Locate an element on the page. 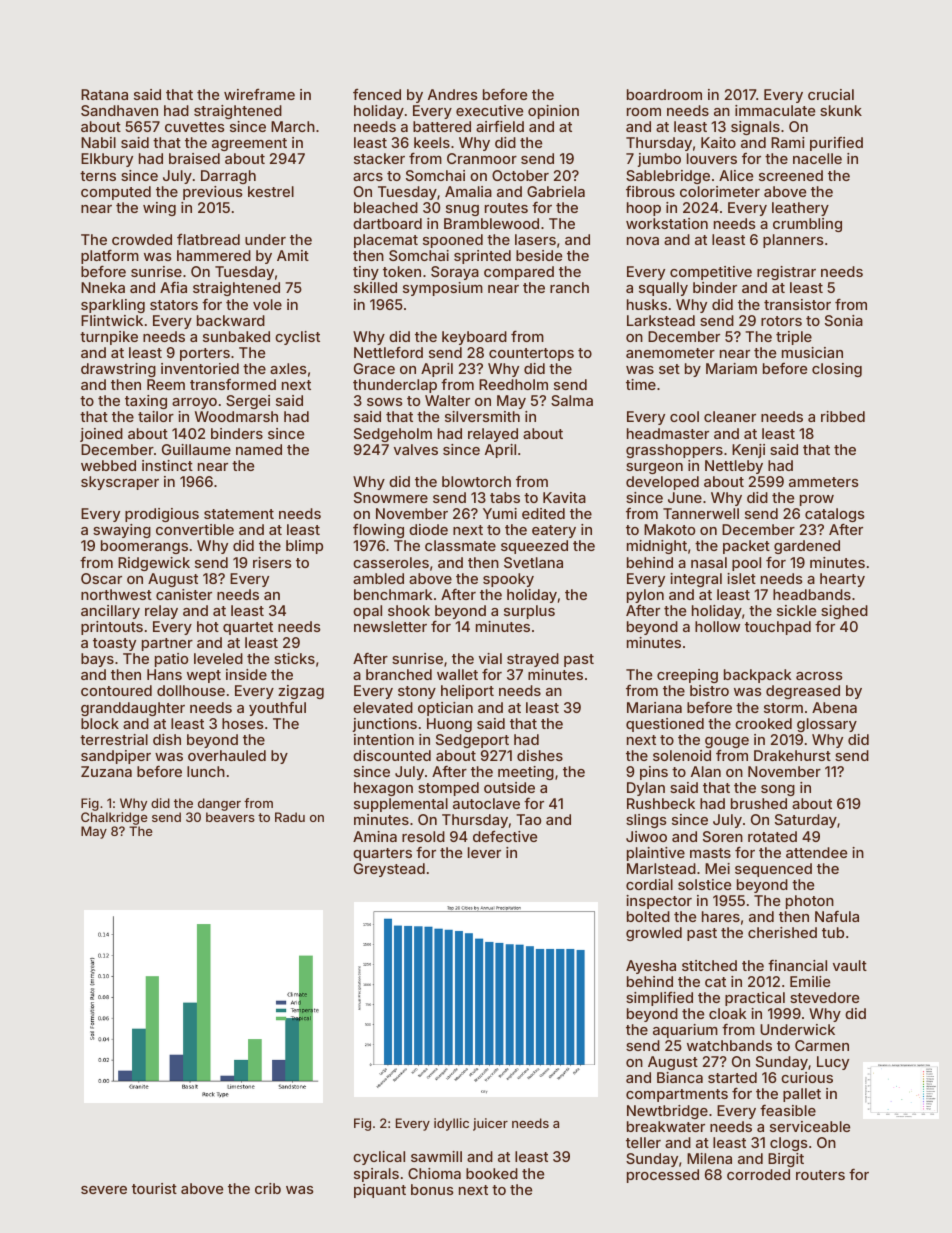  outside is located at coordinates (509, 787).
